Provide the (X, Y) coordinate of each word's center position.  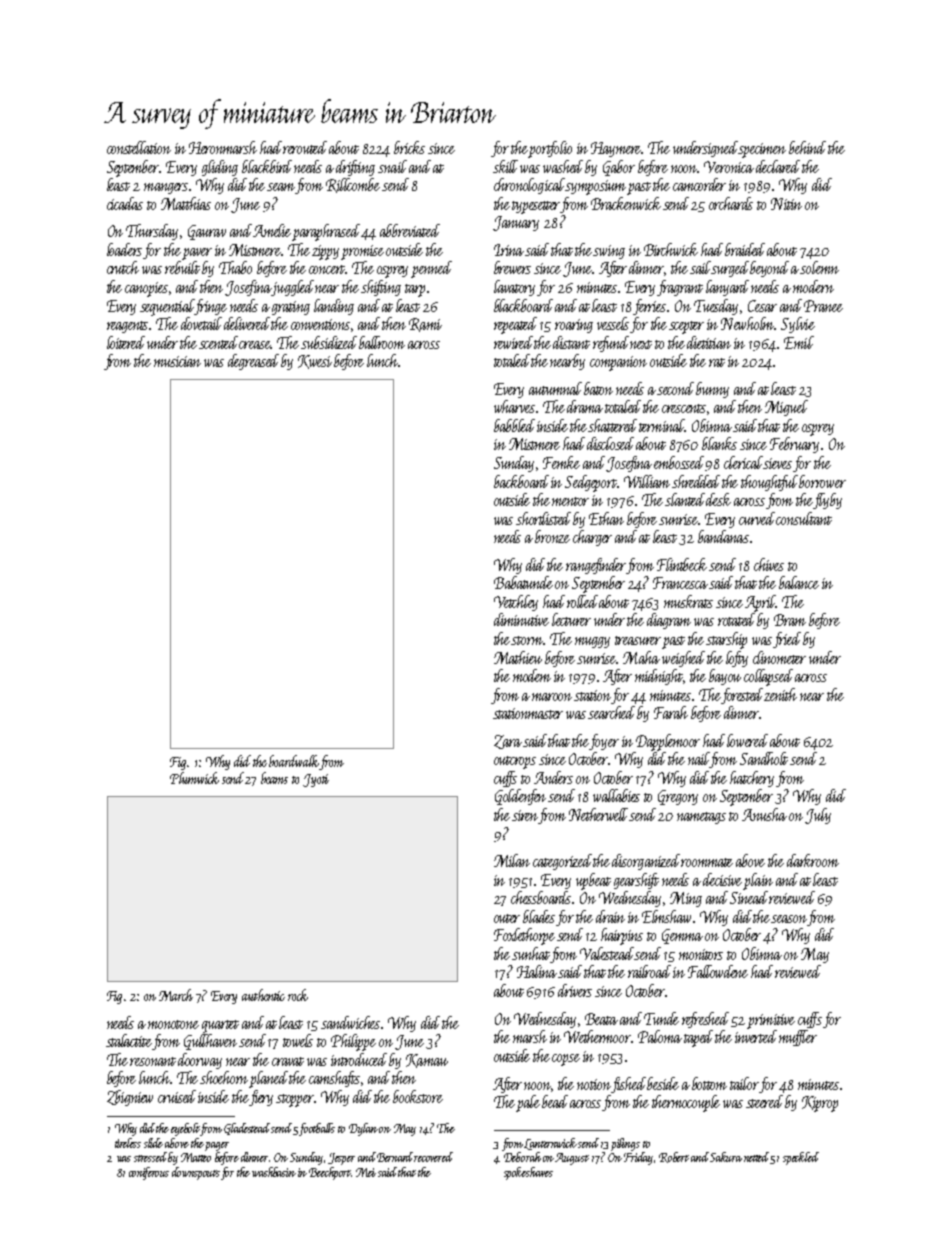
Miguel (786, 408)
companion (618, 363)
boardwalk (294, 761)
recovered (434, 1157)
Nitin (786, 204)
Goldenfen (522, 797)
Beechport (330, 1173)
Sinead (750, 897)
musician (177, 361)
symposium (596, 187)
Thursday (152, 232)
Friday (638, 1158)
